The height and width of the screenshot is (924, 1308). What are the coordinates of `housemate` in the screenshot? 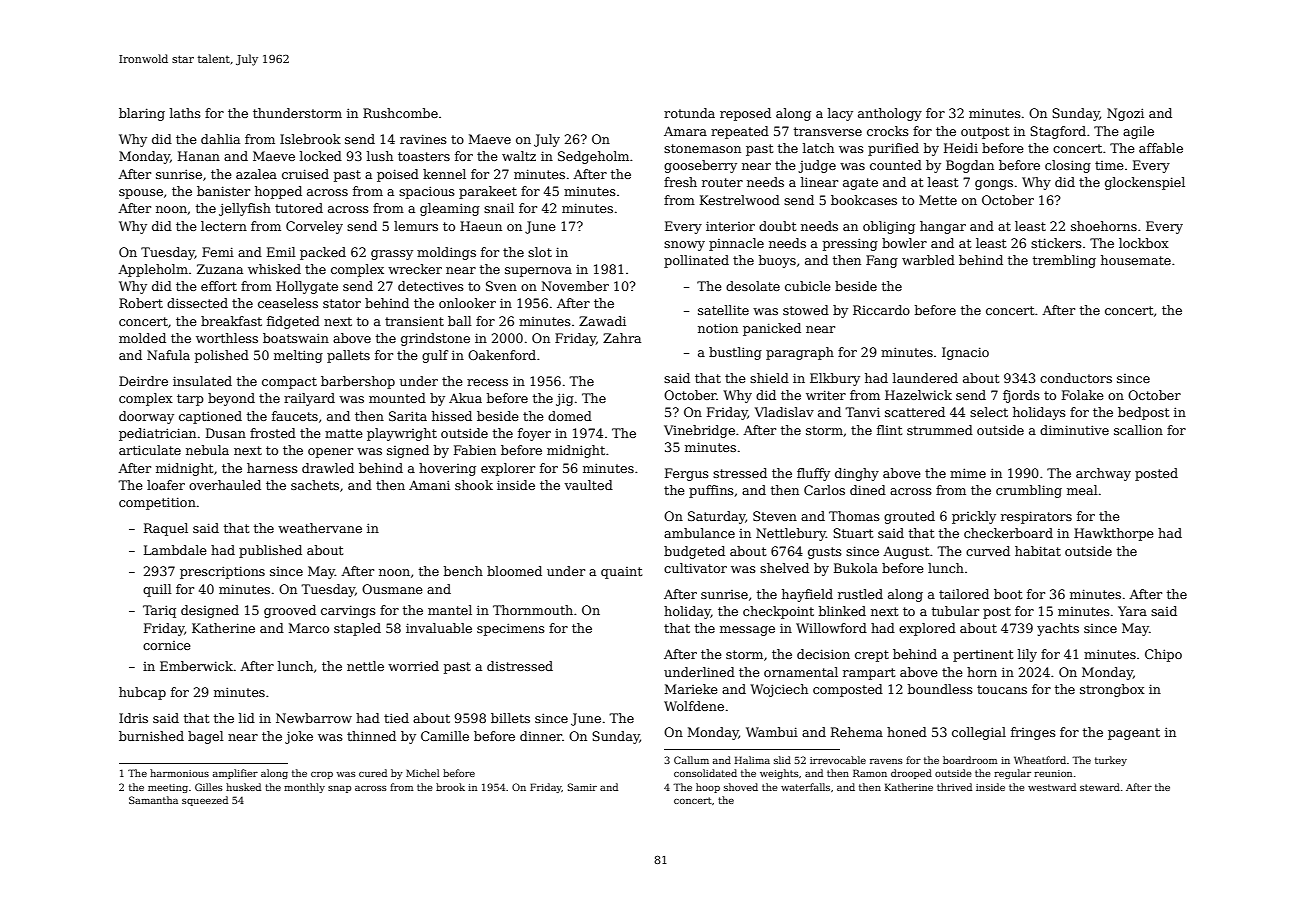 It's located at (1136, 260).
